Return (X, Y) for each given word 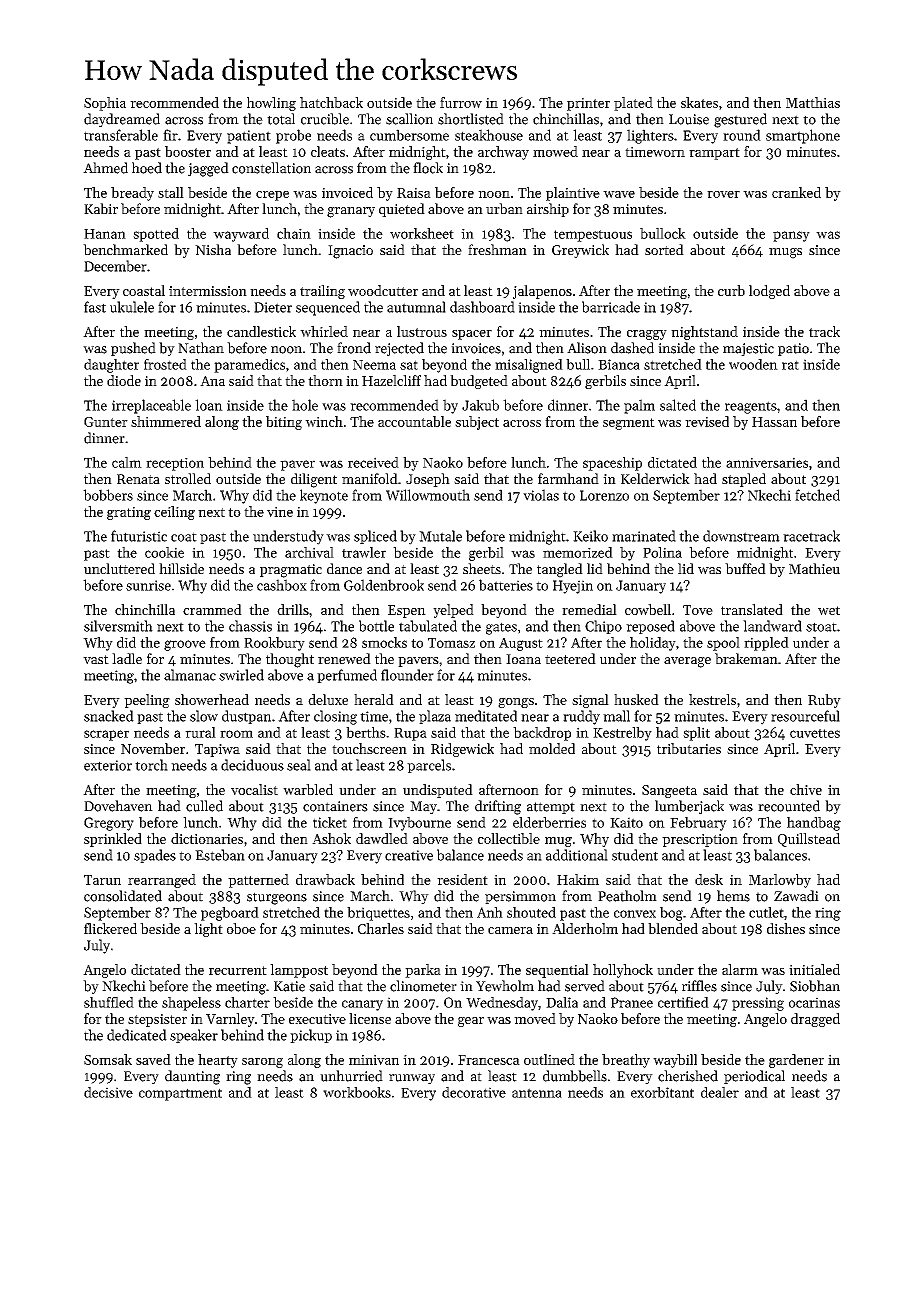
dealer (720, 1092)
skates (699, 102)
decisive (108, 1092)
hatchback (331, 102)
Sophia (105, 104)
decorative (474, 1092)
